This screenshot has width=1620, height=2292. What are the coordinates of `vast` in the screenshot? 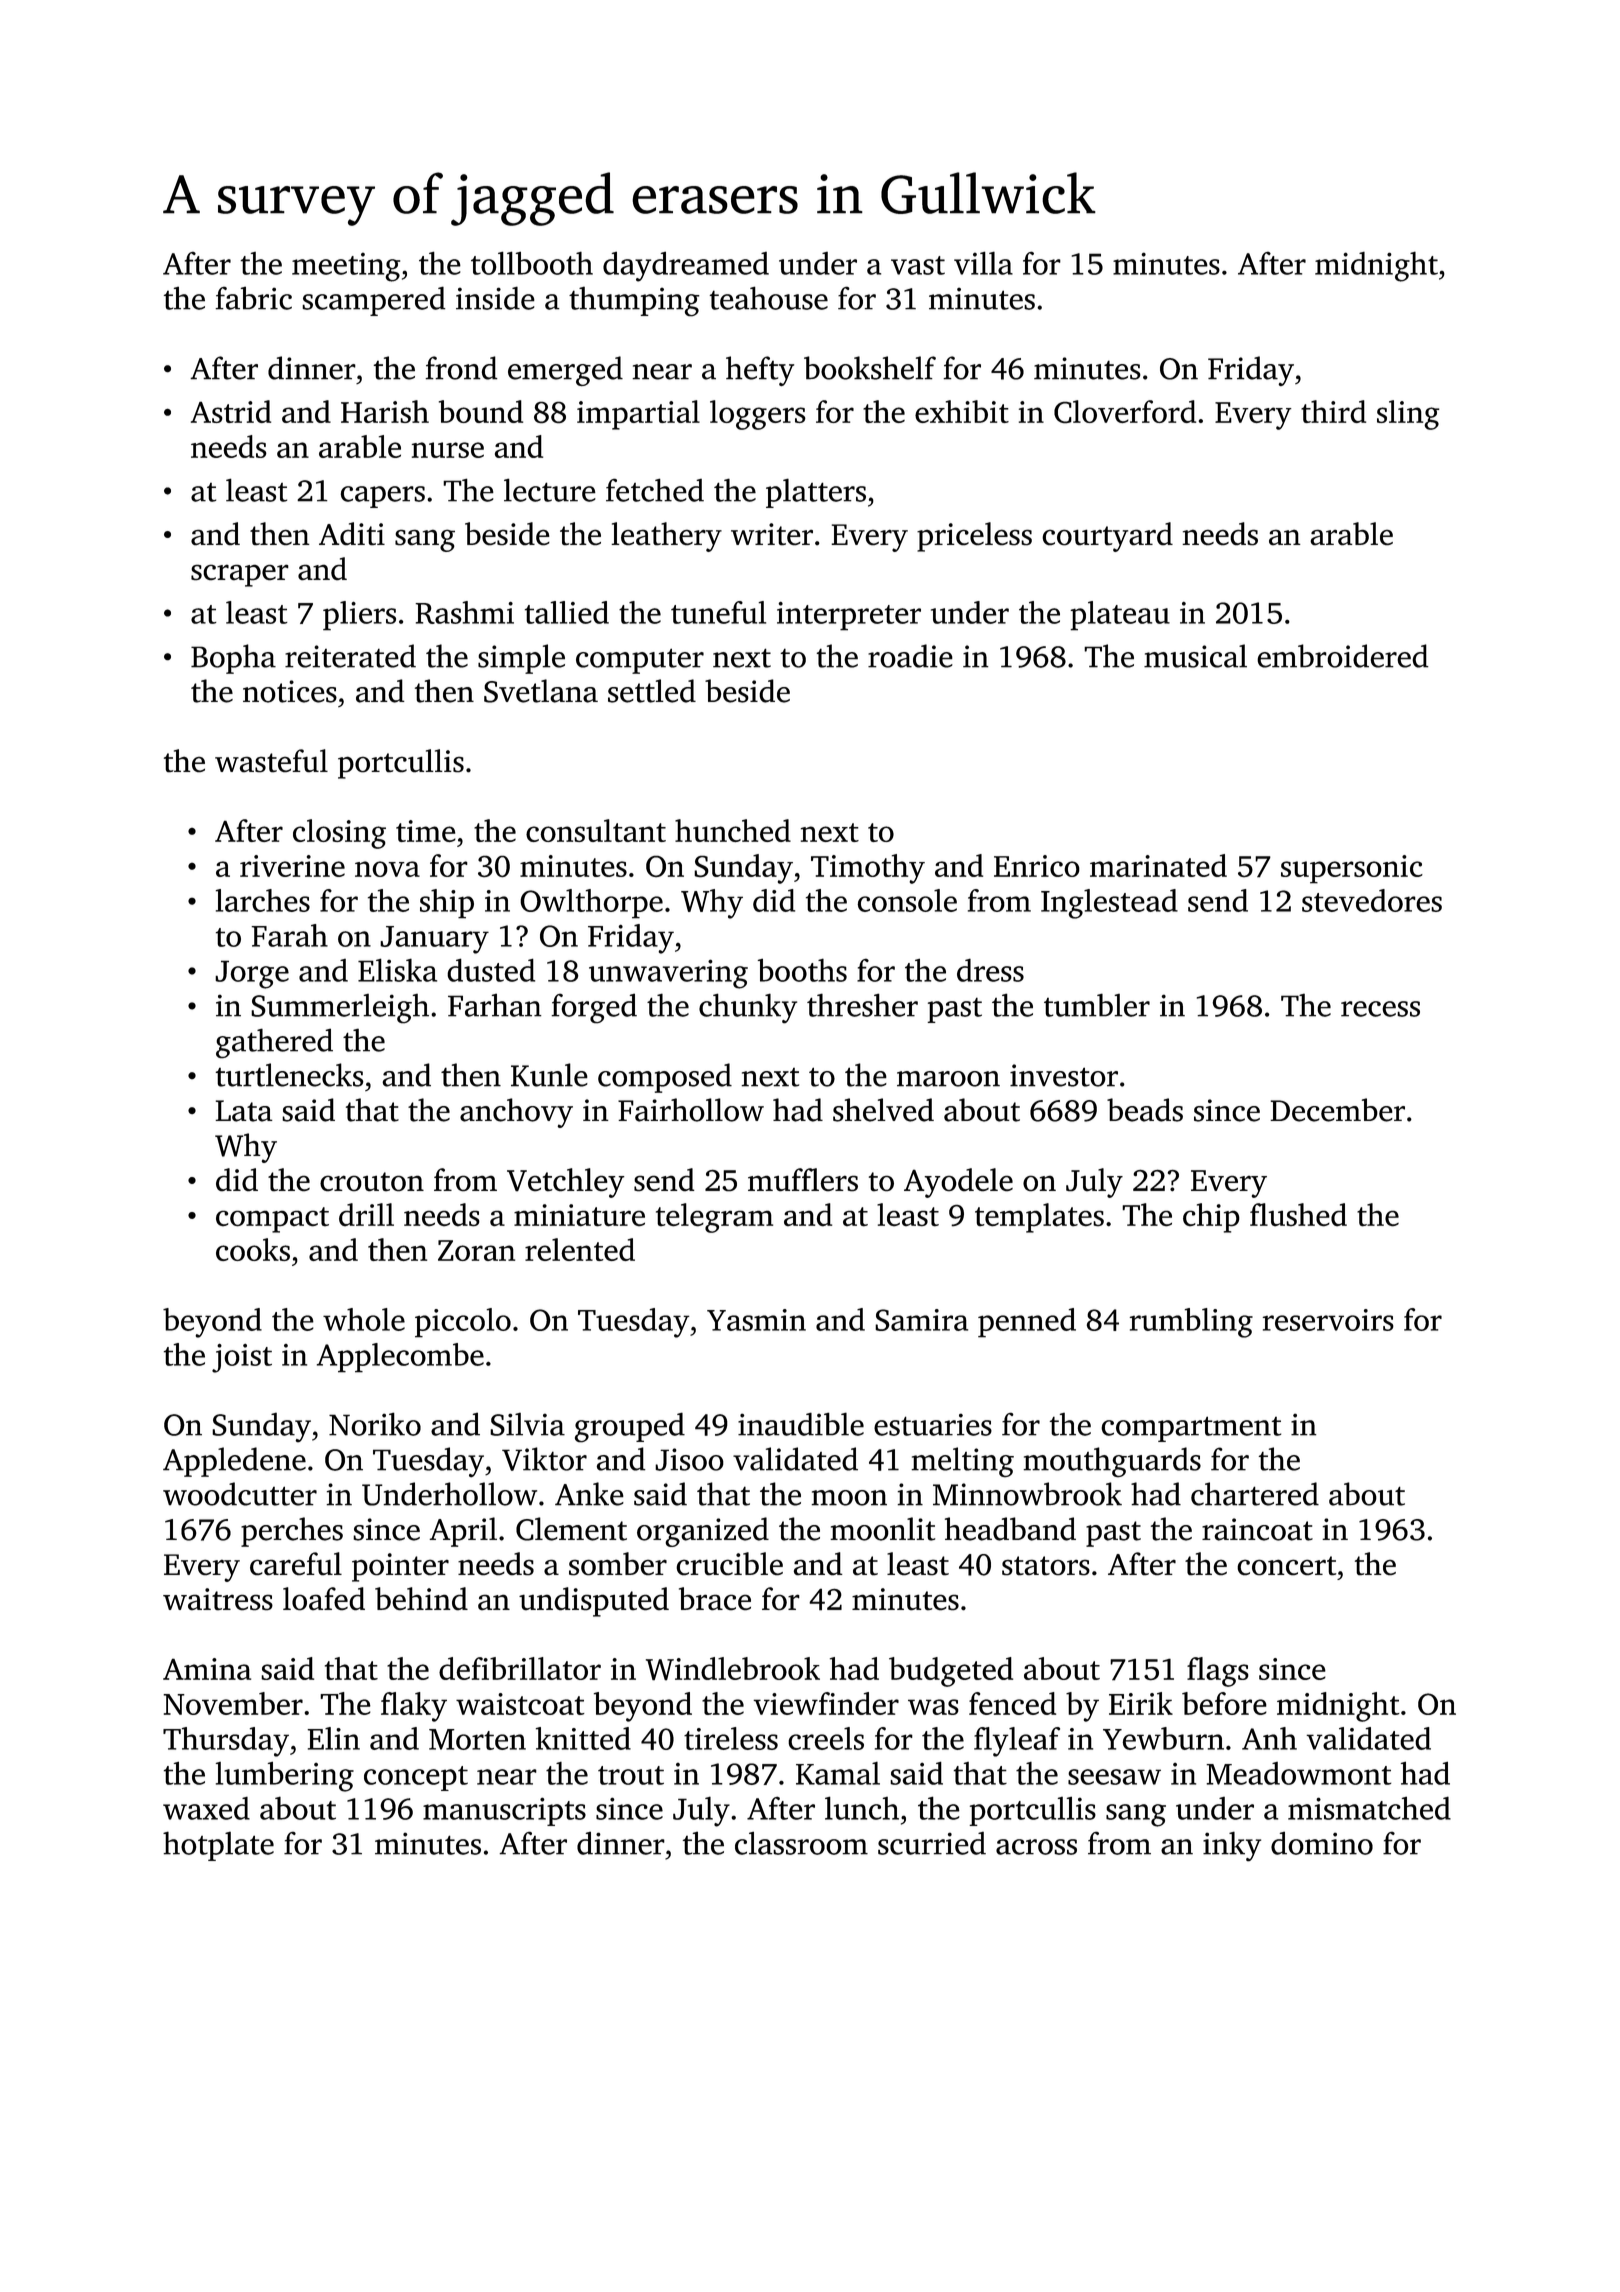 It's located at (918, 265).
